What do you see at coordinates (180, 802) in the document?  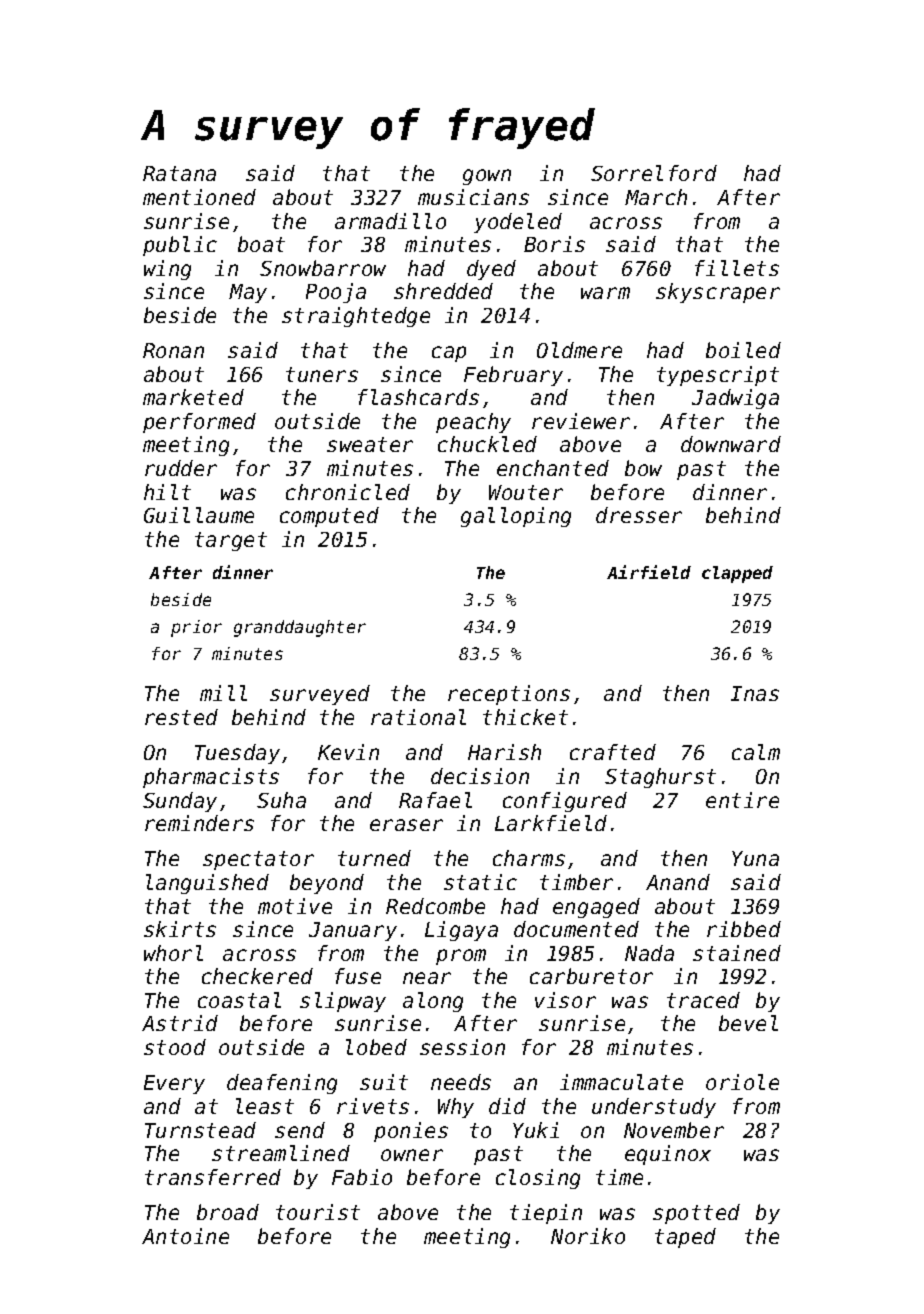 I see `Sunday` at bounding box center [180, 802].
